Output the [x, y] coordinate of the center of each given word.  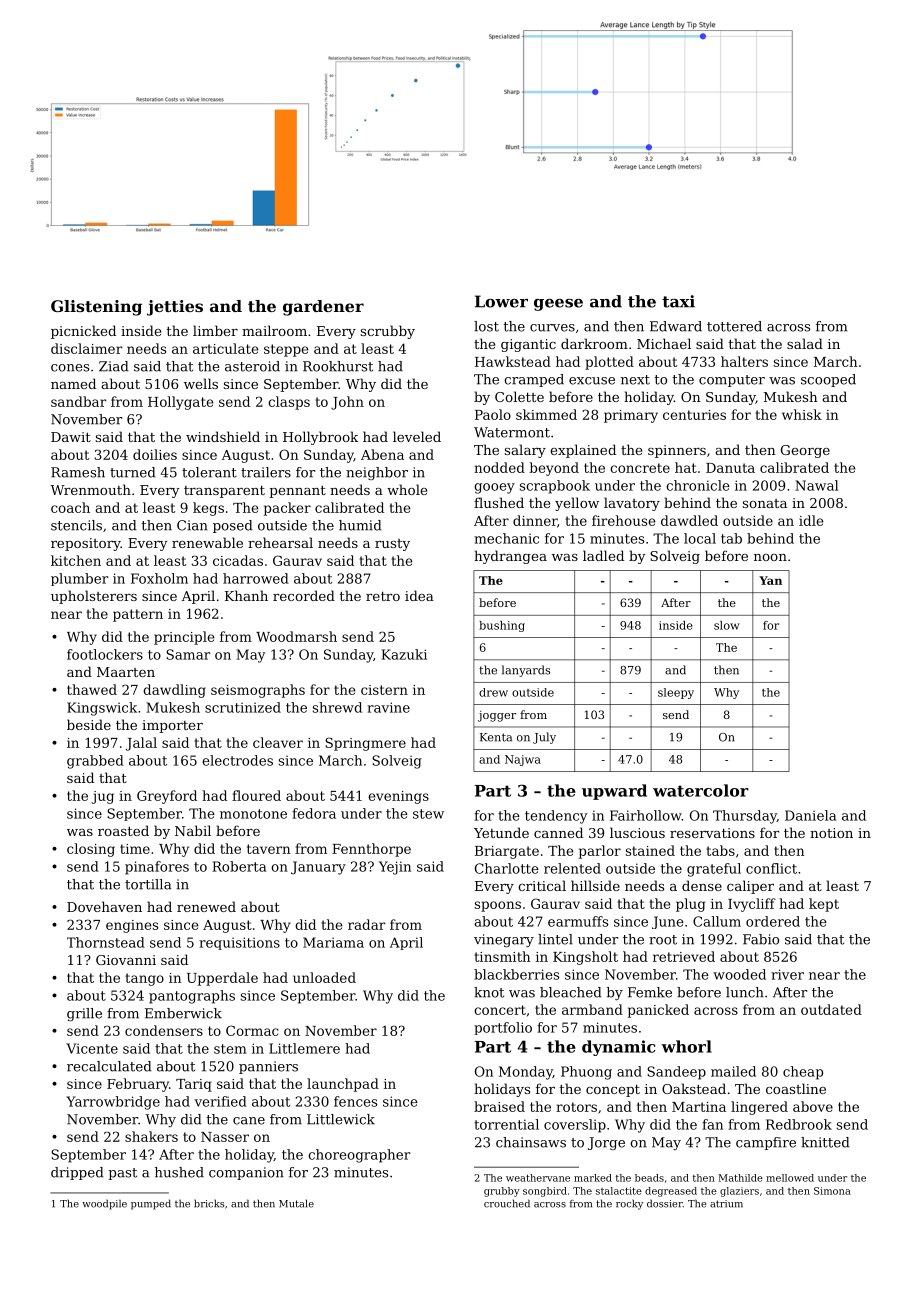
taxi [678, 301]
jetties [175, 308]
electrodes [237, 760]
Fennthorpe [371, 850]
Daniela [810, 815]
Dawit [71, 437]
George [805, 451]
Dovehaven [104, 906]
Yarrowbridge [113, 1103]
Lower [501, 301]
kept [824, 905]
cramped [534, 380]
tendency [556, 817]
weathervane [538, 1178]
